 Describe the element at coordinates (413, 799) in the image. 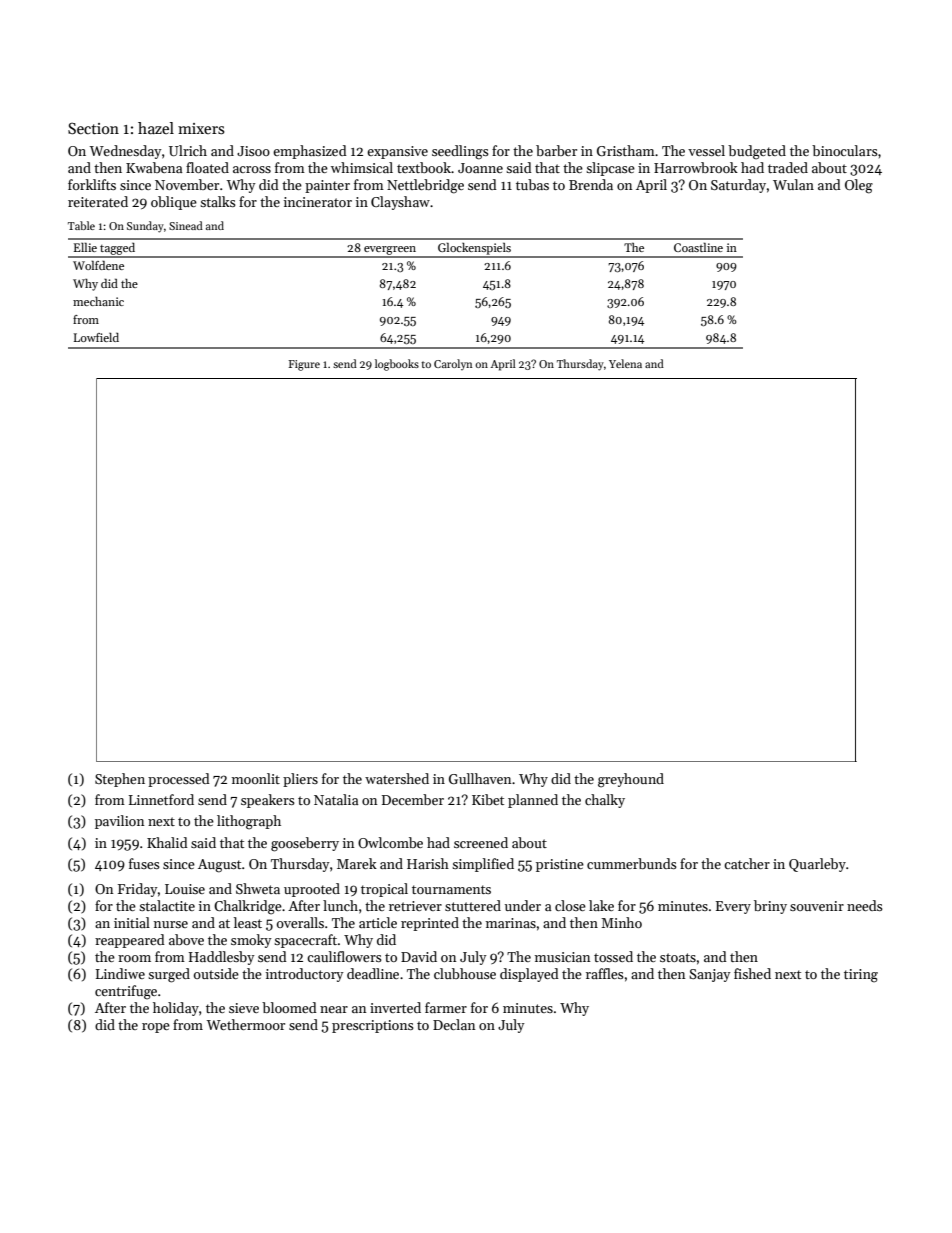

I see `December` at that location.
